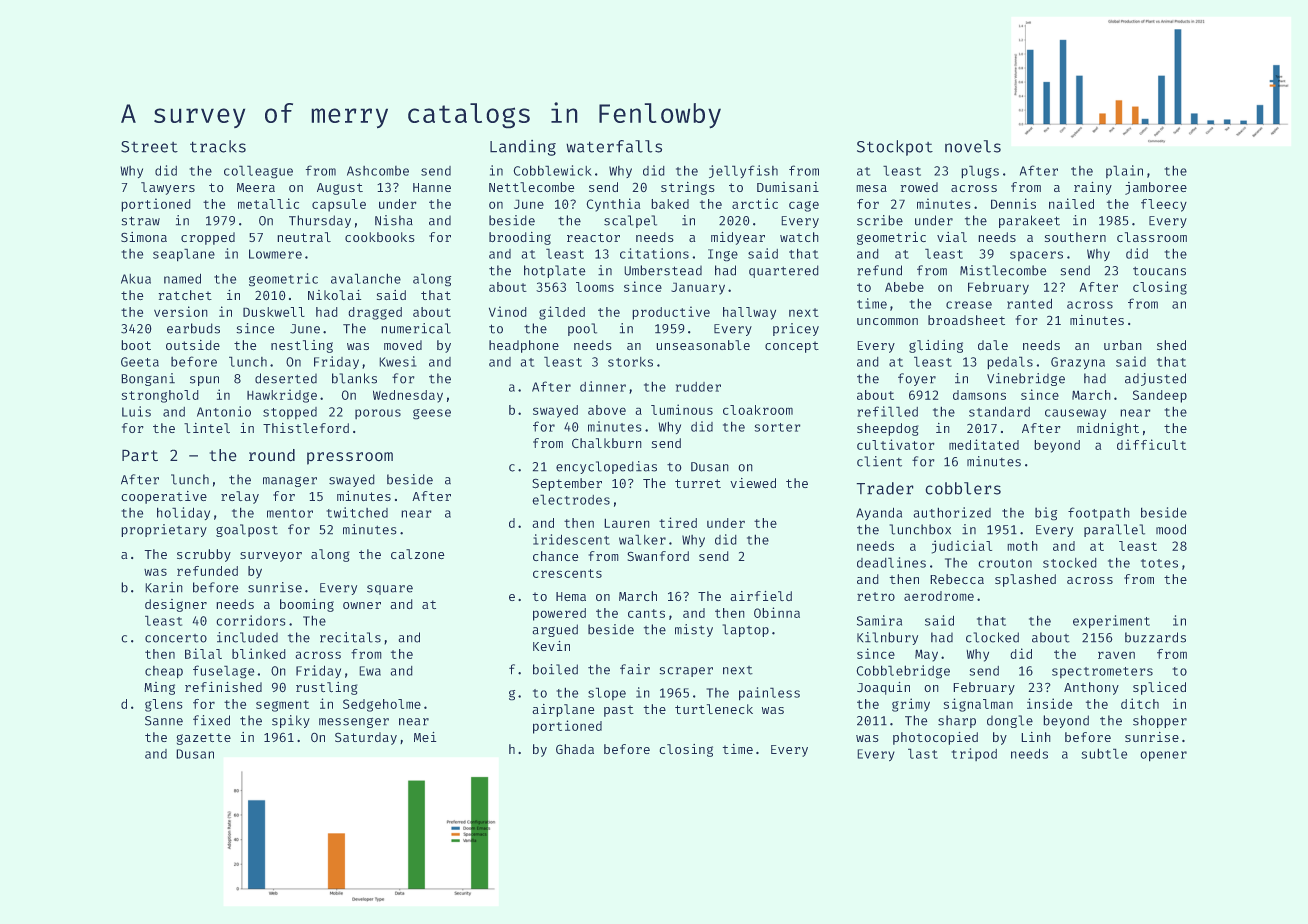  Describe the element at coordinates (753, 483) in the image. I see `viewed` at that location.
